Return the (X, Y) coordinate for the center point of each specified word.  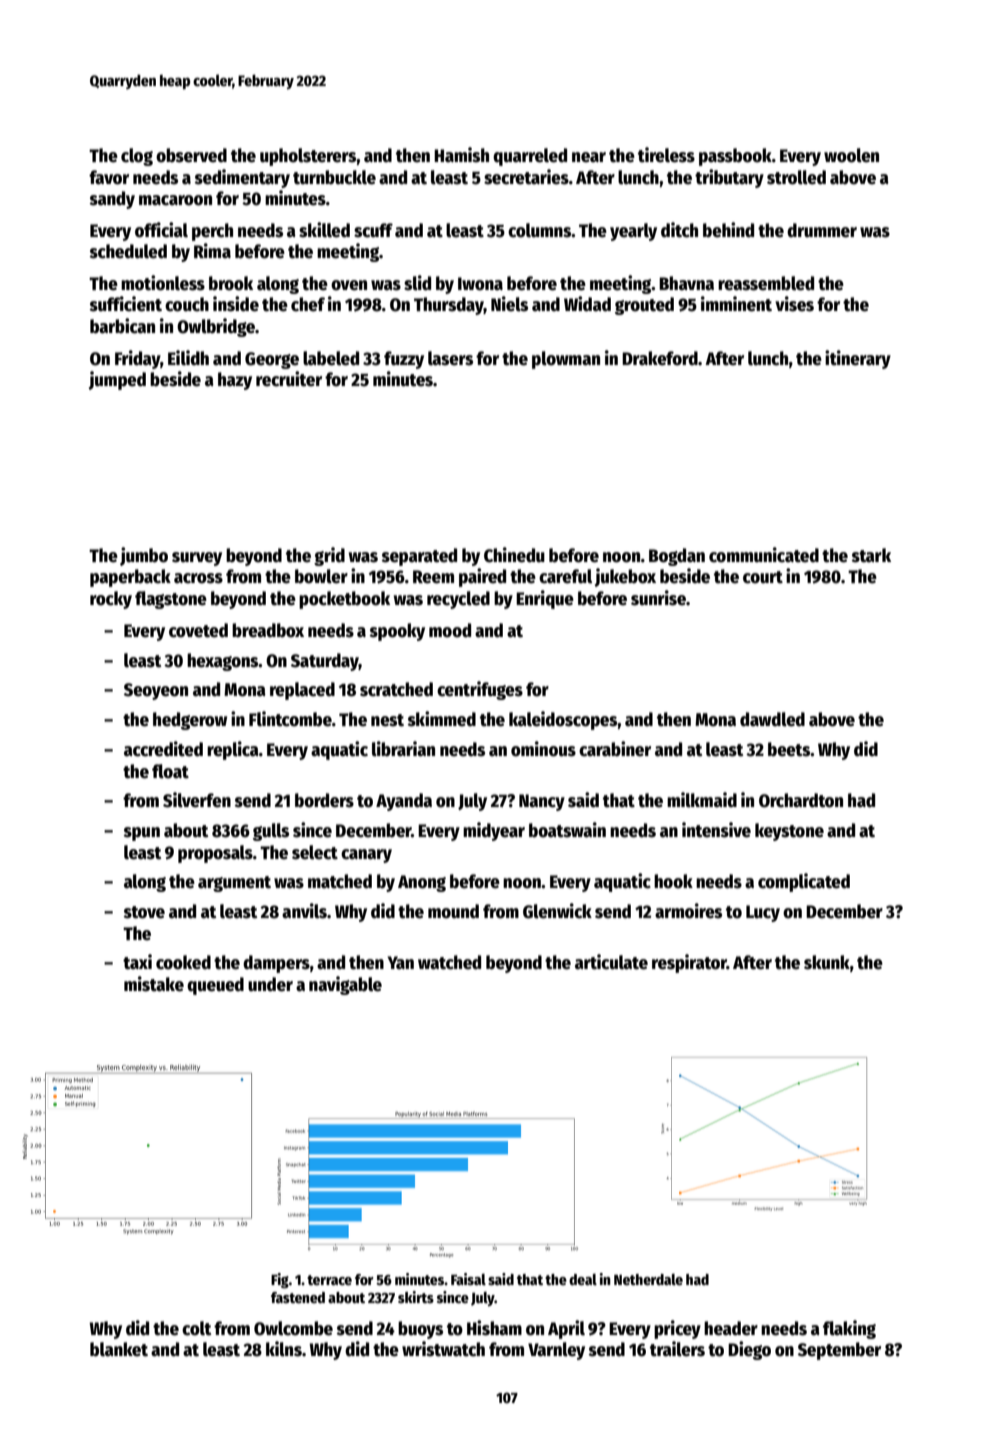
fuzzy (404, 360)
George (272, 360)
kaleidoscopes (563, 720)
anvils (304, 911)
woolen (851, 155)
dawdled (772, 719)
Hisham (494, 1328)
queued (215, 986)
